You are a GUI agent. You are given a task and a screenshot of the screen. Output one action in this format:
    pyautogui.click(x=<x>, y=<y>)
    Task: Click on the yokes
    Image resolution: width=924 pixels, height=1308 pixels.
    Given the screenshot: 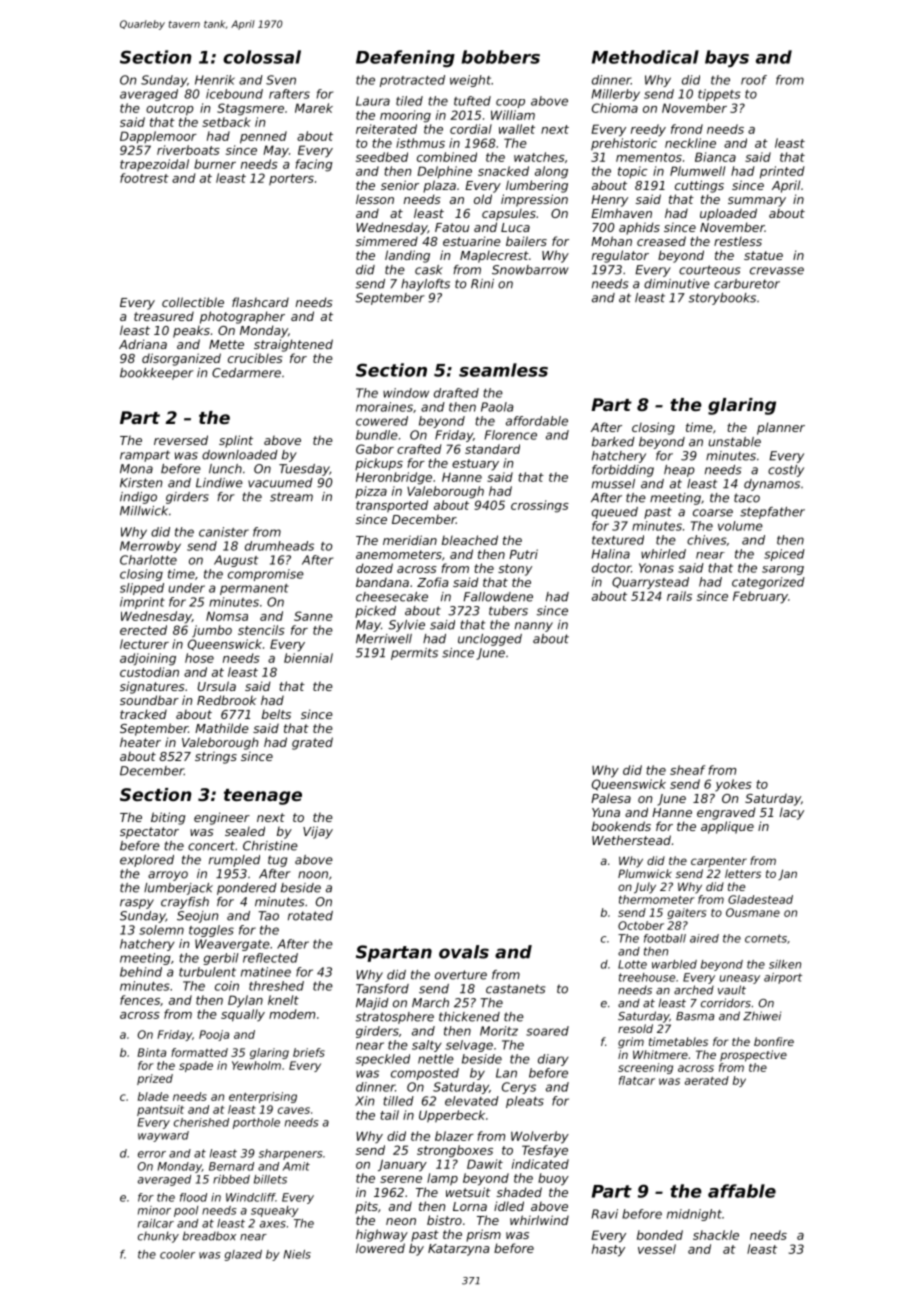 What is the action you would take?
    pyautogui.click(x=733, y=785)
